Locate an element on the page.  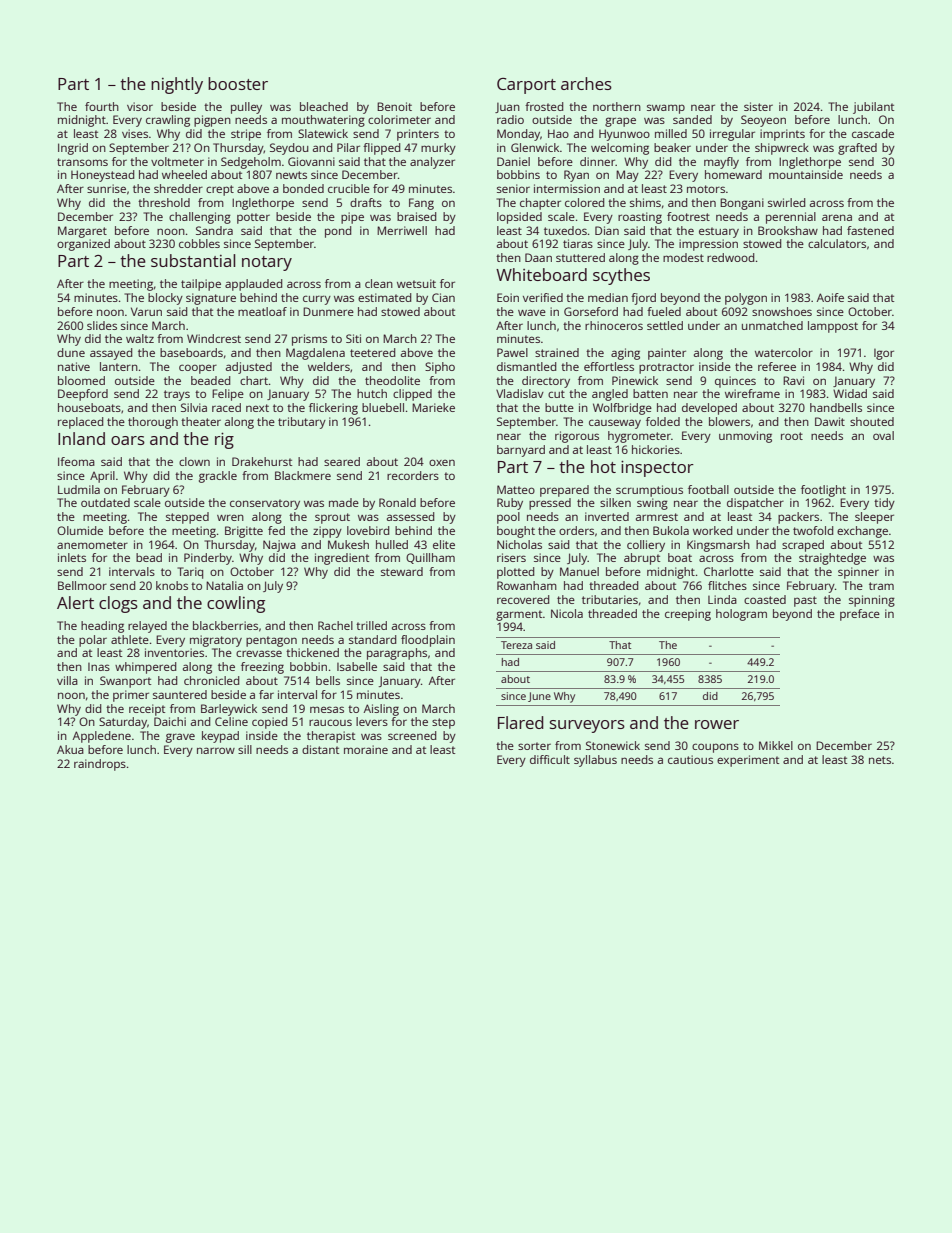
oxen is located at coordinates (442, 462).
